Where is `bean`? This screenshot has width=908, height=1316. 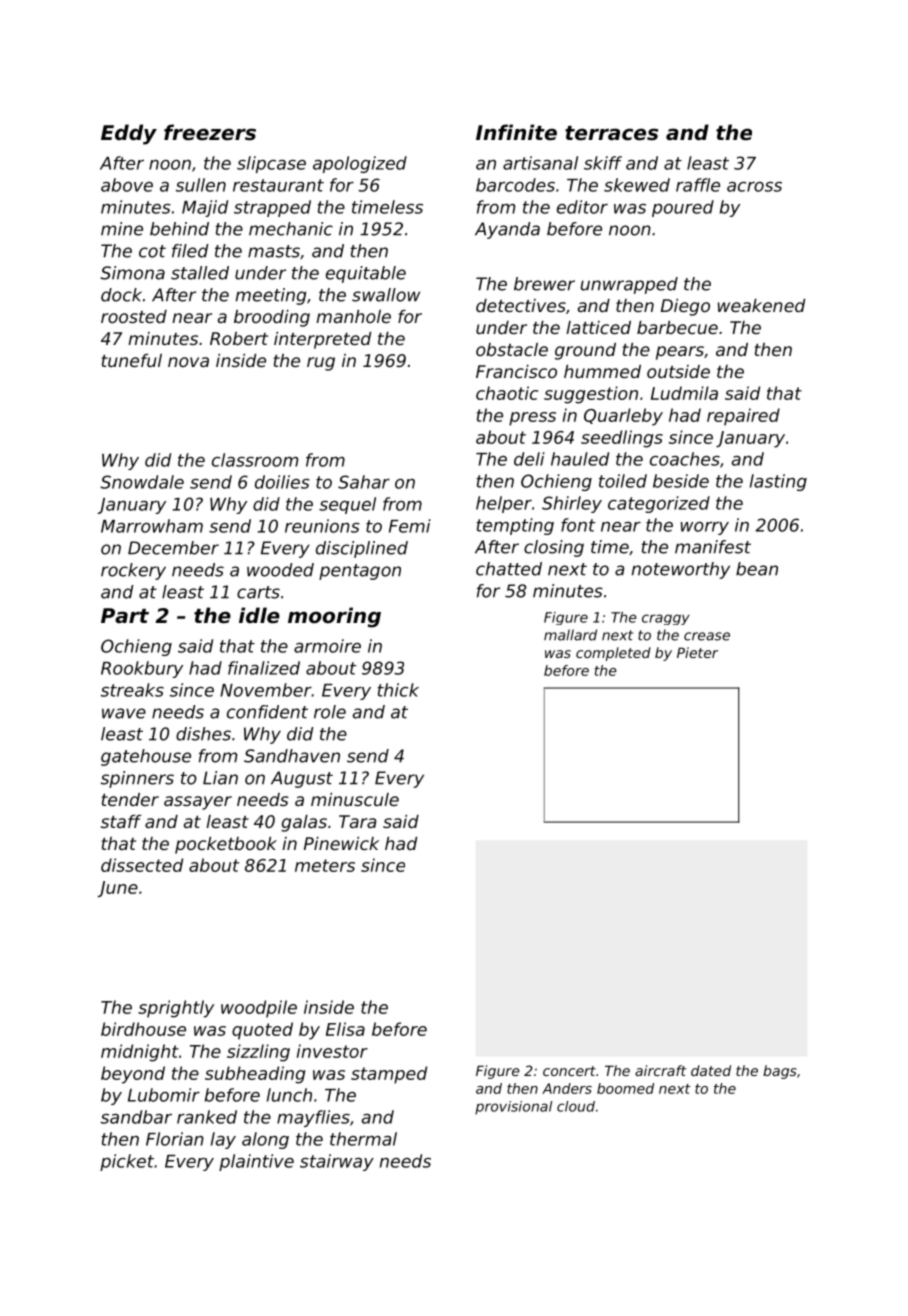 bean is located at coordinates (757, 569).
